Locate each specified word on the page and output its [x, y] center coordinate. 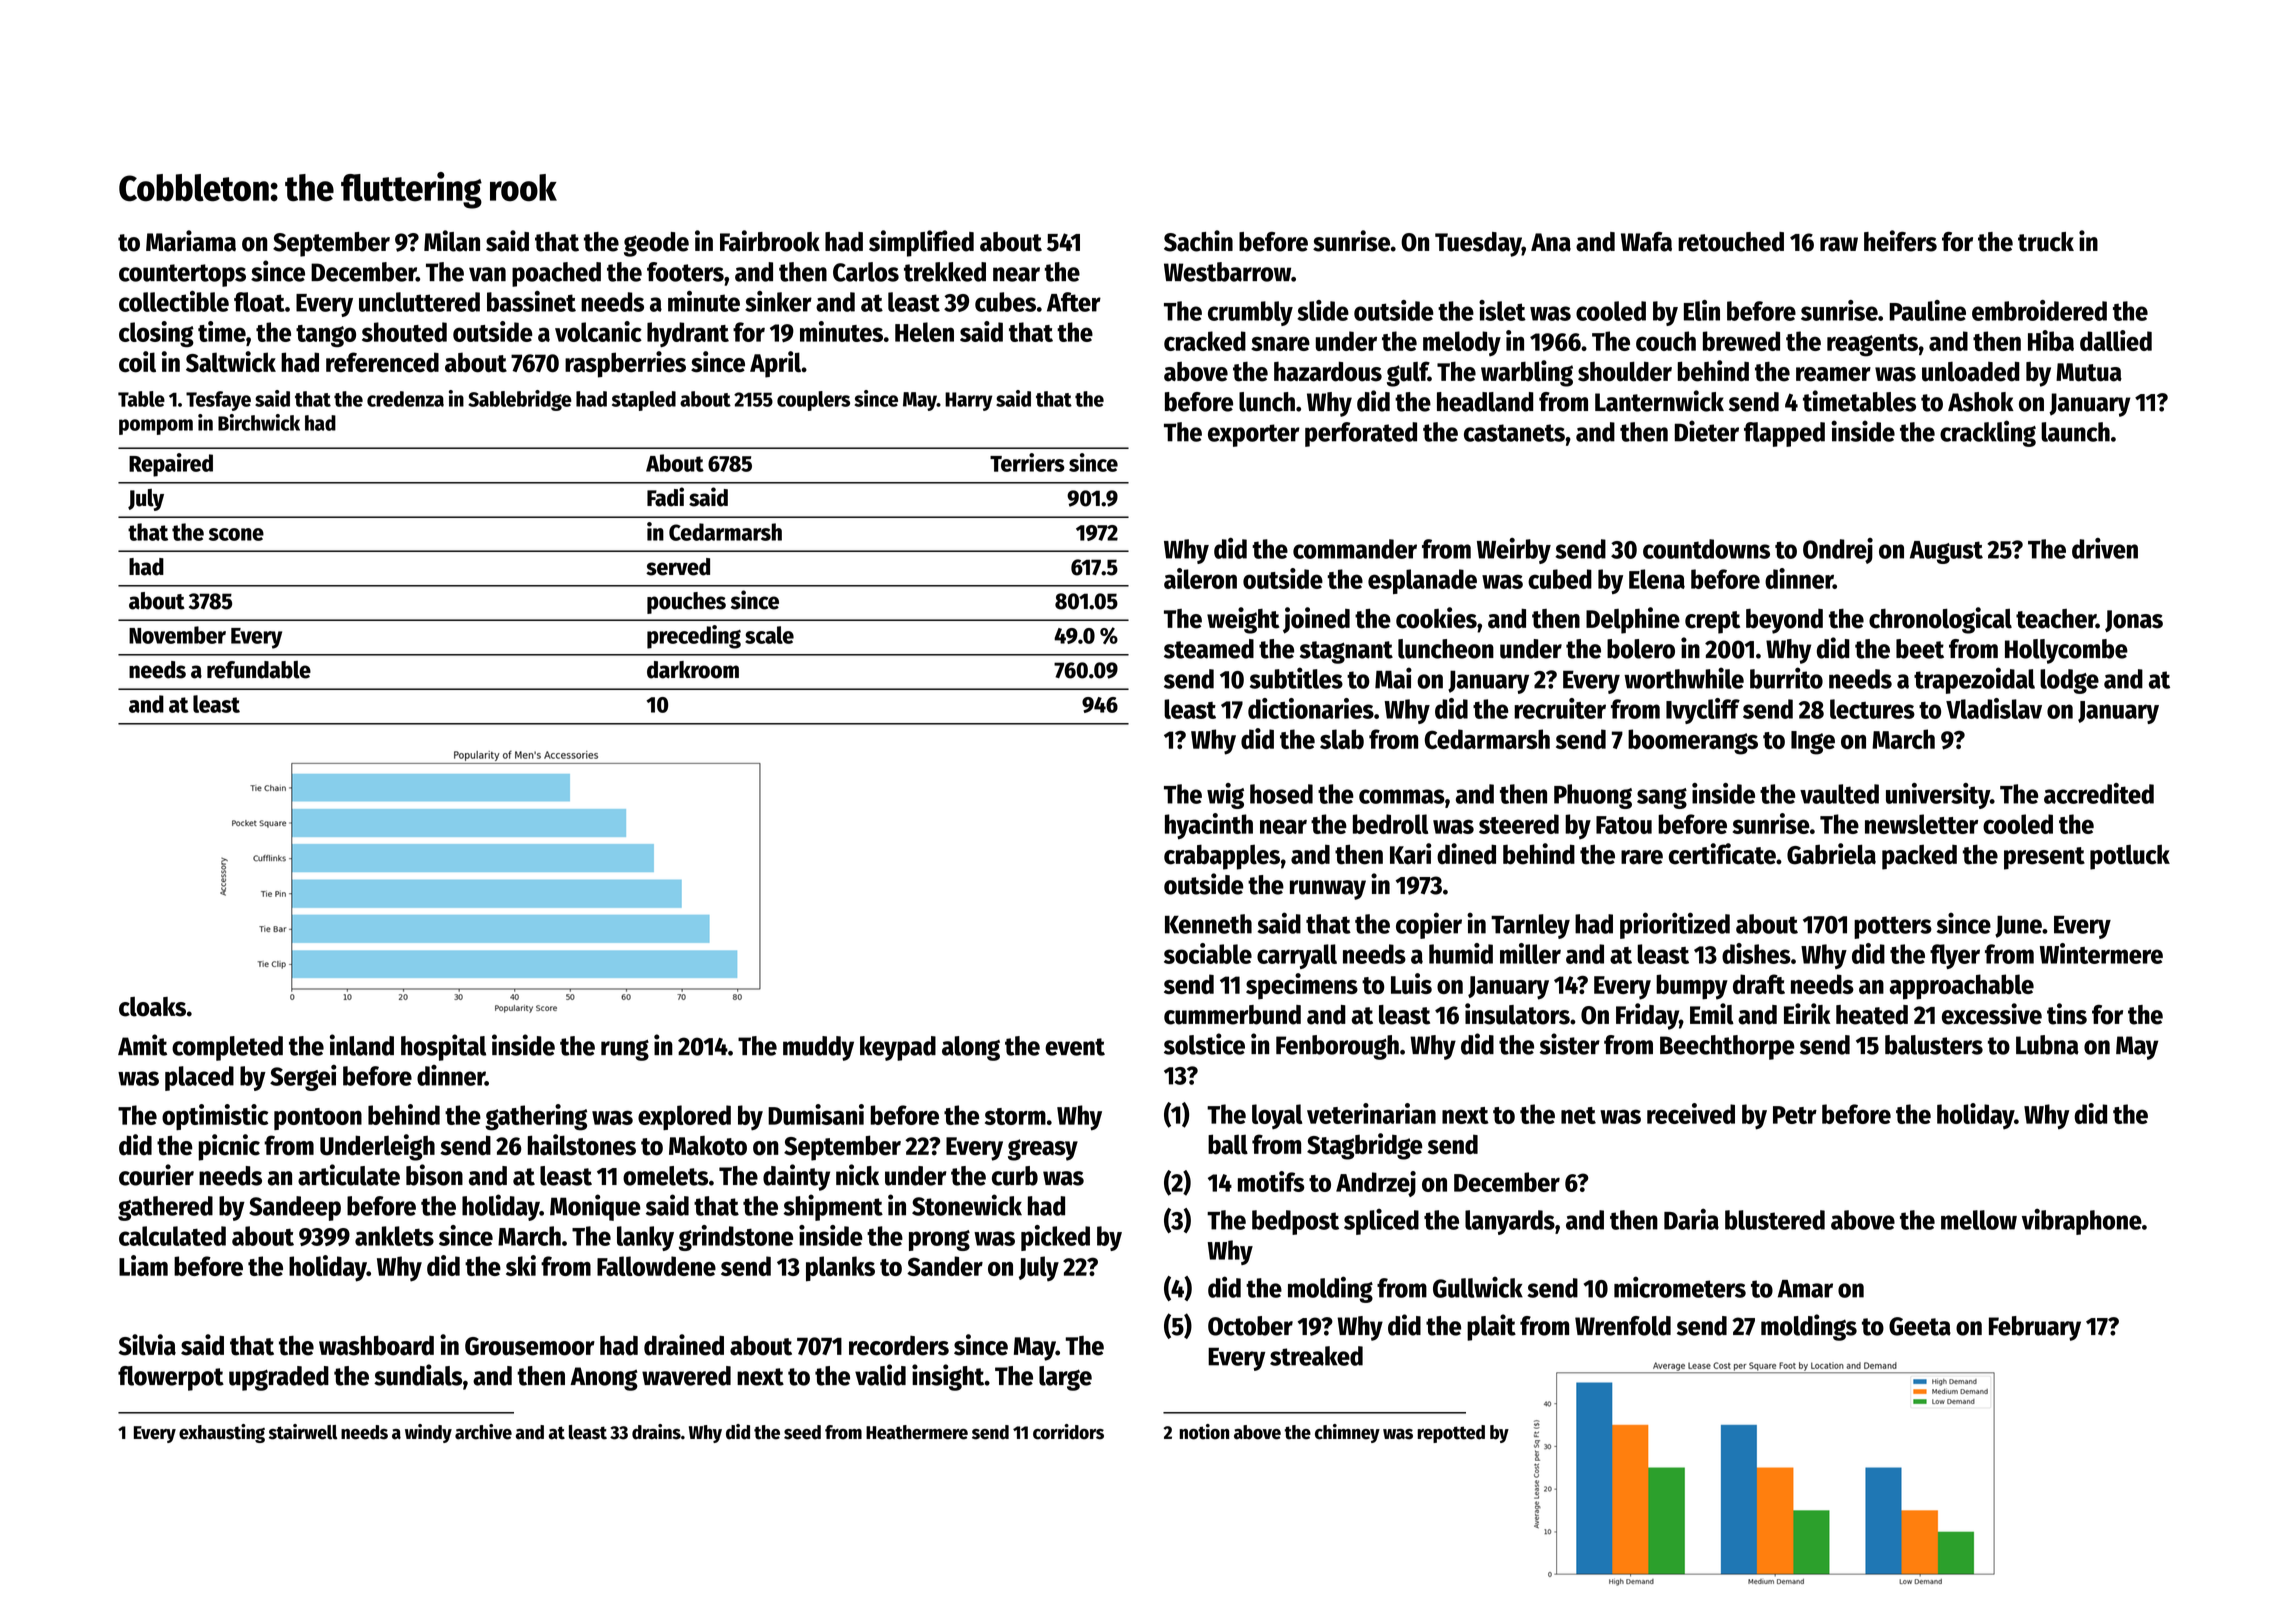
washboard [376, 1345]
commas [1402, 796]
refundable [259, 670]
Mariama [191, 241]
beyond [1784, 621]
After [1074, 302]
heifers [1900, 241]
